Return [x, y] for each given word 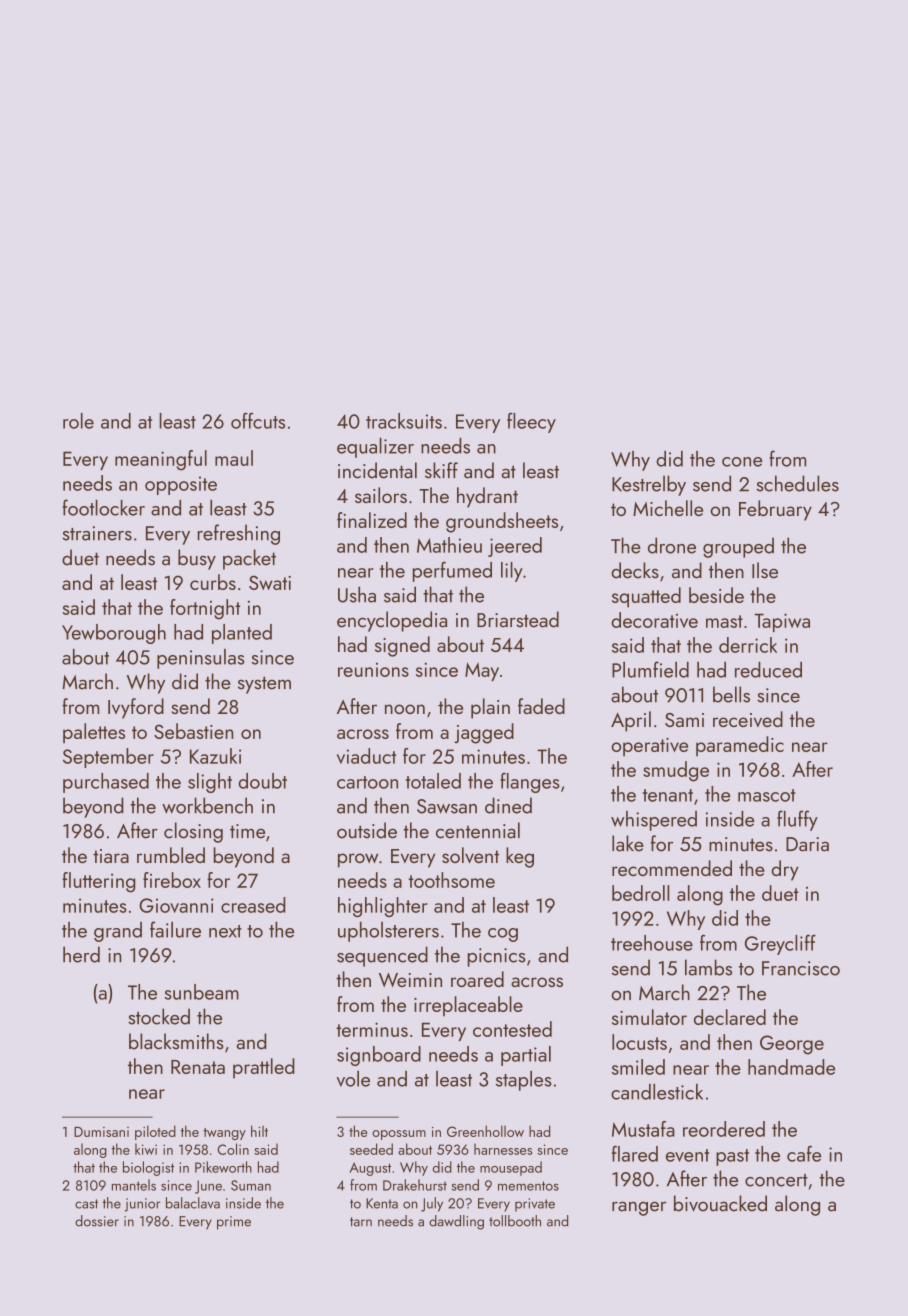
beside [716, 595]
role [78, 421]
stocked [159, 1016]
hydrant [487, 497]
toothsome [451, 880]
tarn [361, 1222]
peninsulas [201, 659]
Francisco [801, 968]
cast [86, 1204]
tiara [111, 856]
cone [742, 462]
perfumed [452, 571]
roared [477, 979]
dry [785, 870]
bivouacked [720, 1203]
